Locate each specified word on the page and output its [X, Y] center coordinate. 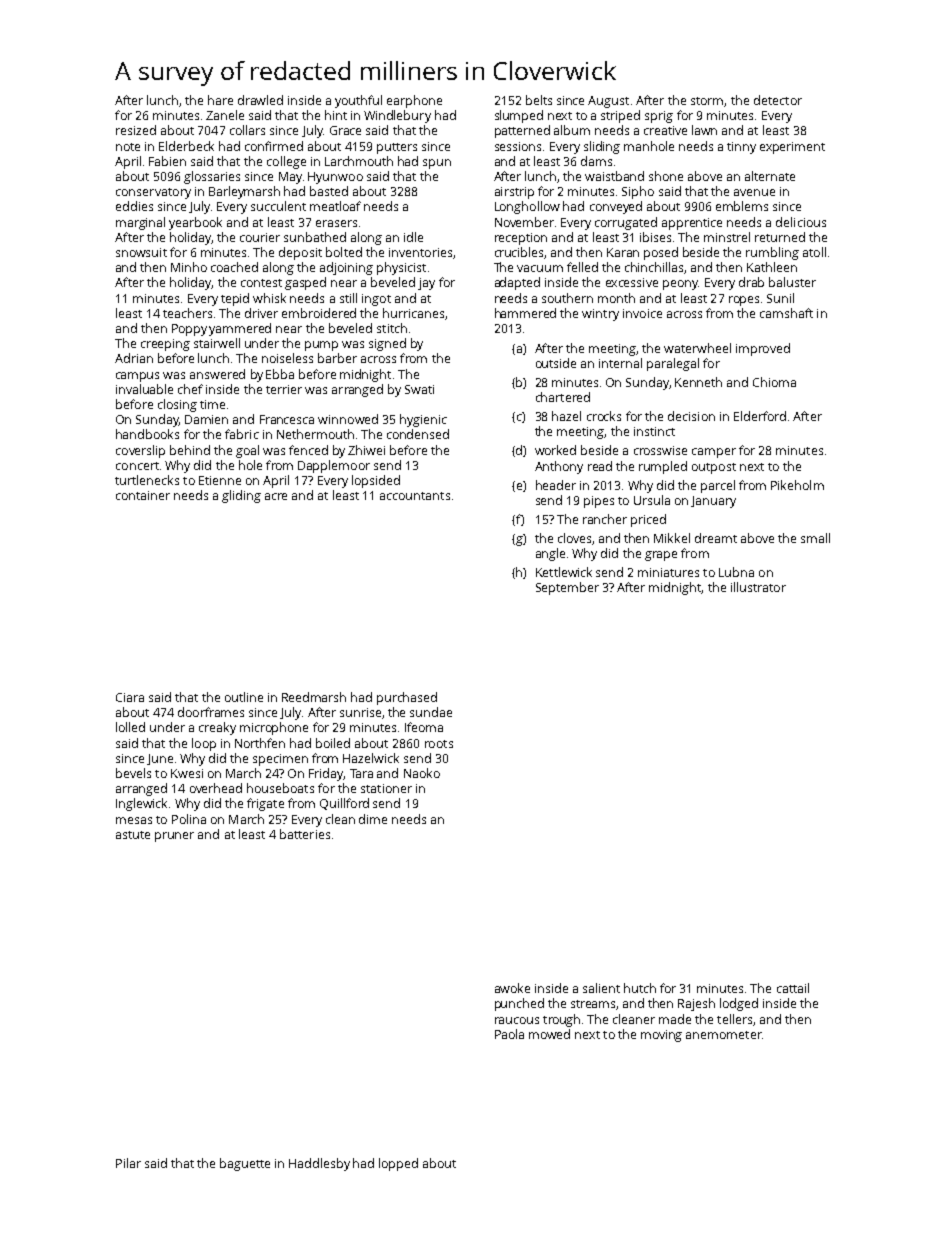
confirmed [274, 146]
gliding [241, 496]
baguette [245, 1164]
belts [539, 100]
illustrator [758, 587]
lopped [398, 1164]
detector [778, 100]
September [567, 588]
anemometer [724, 1035]
